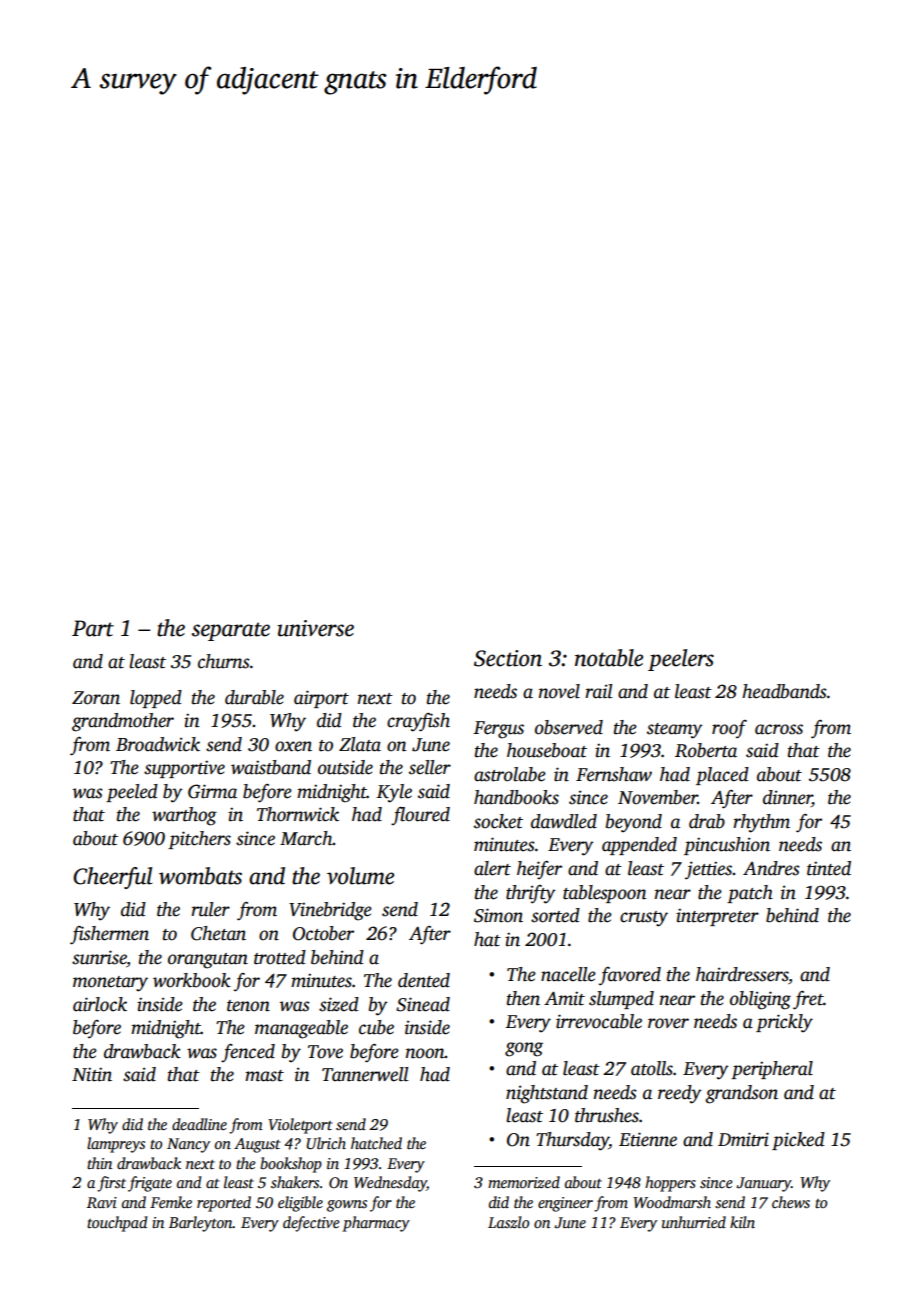  I want to click on churns, so click(224, 661).
